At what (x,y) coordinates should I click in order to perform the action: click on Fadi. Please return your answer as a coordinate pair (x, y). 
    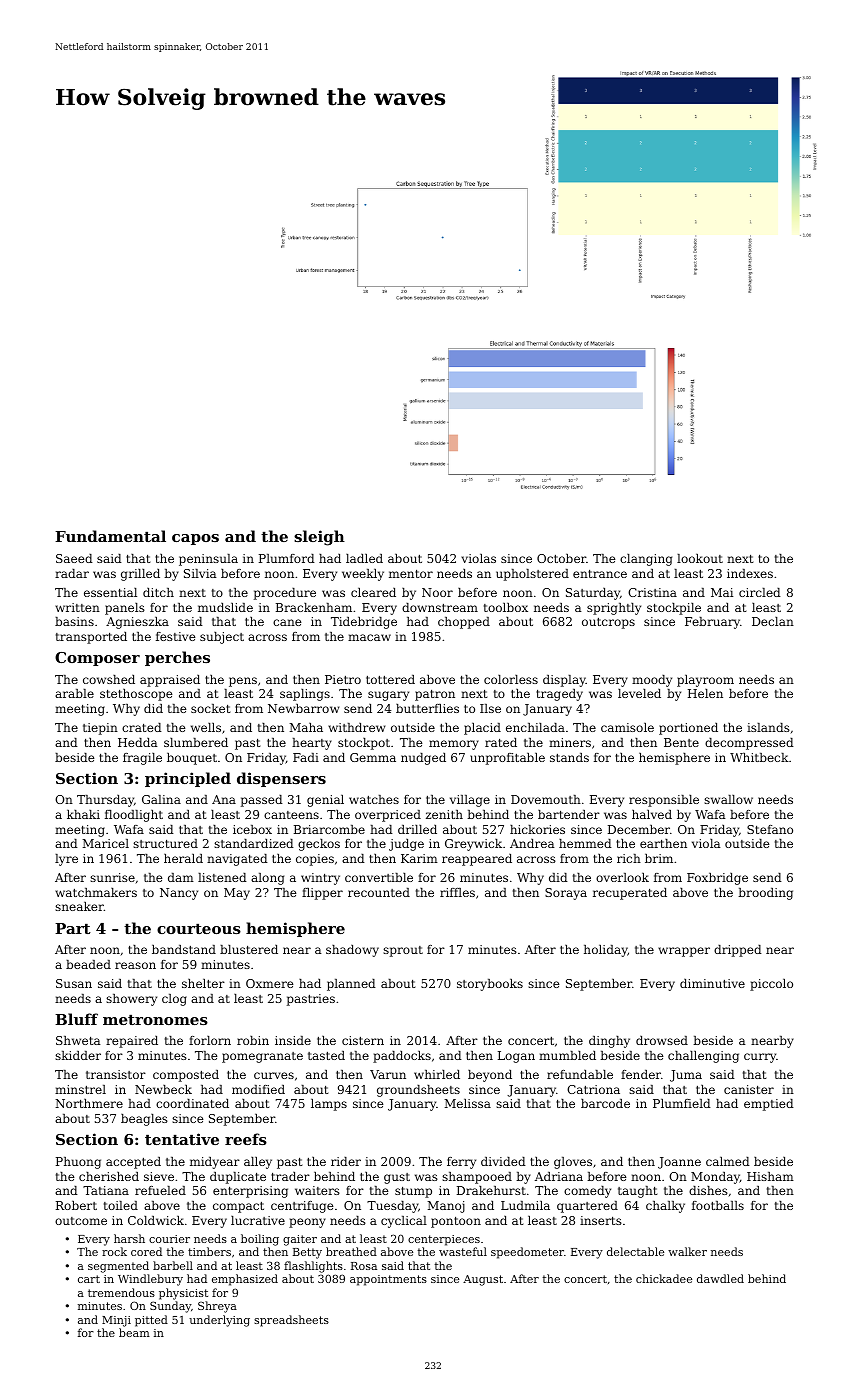
    Looking at the image, I should click on (306, 757).
